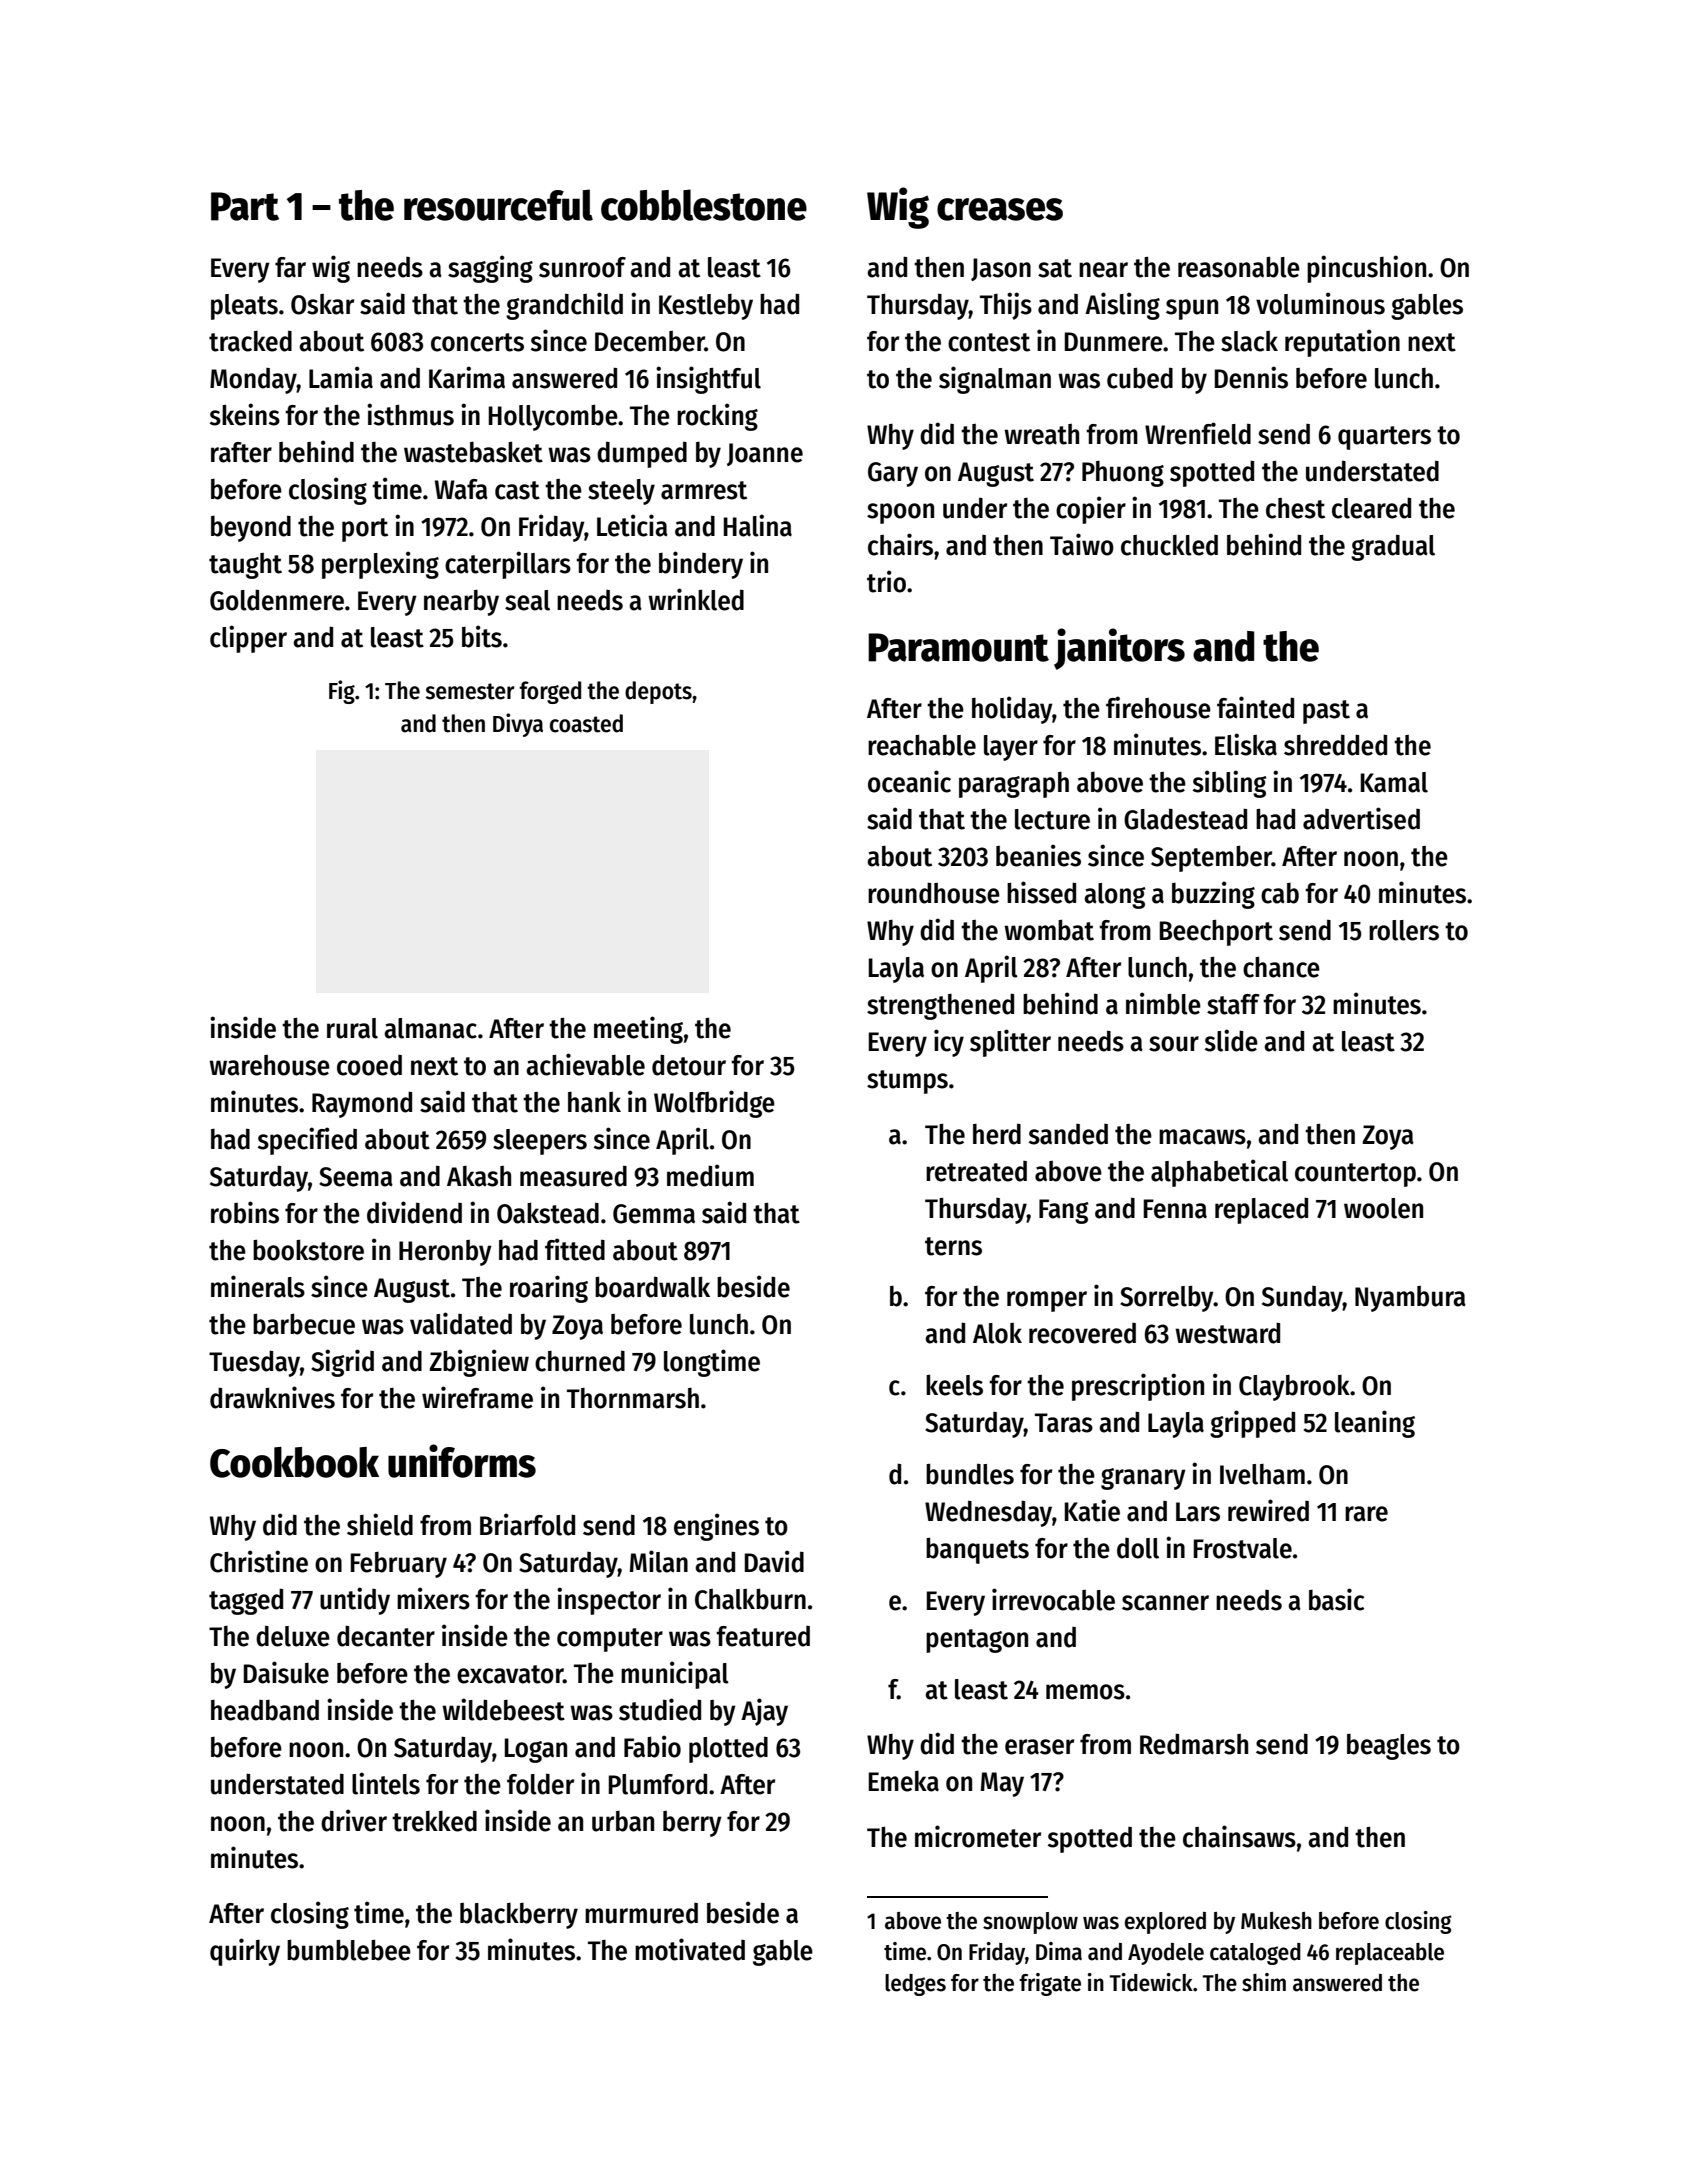 The height and width of the document is (2178, 1683). Describe the element at coordinates (352, 1028) in the document. I see `rural` at that location.
